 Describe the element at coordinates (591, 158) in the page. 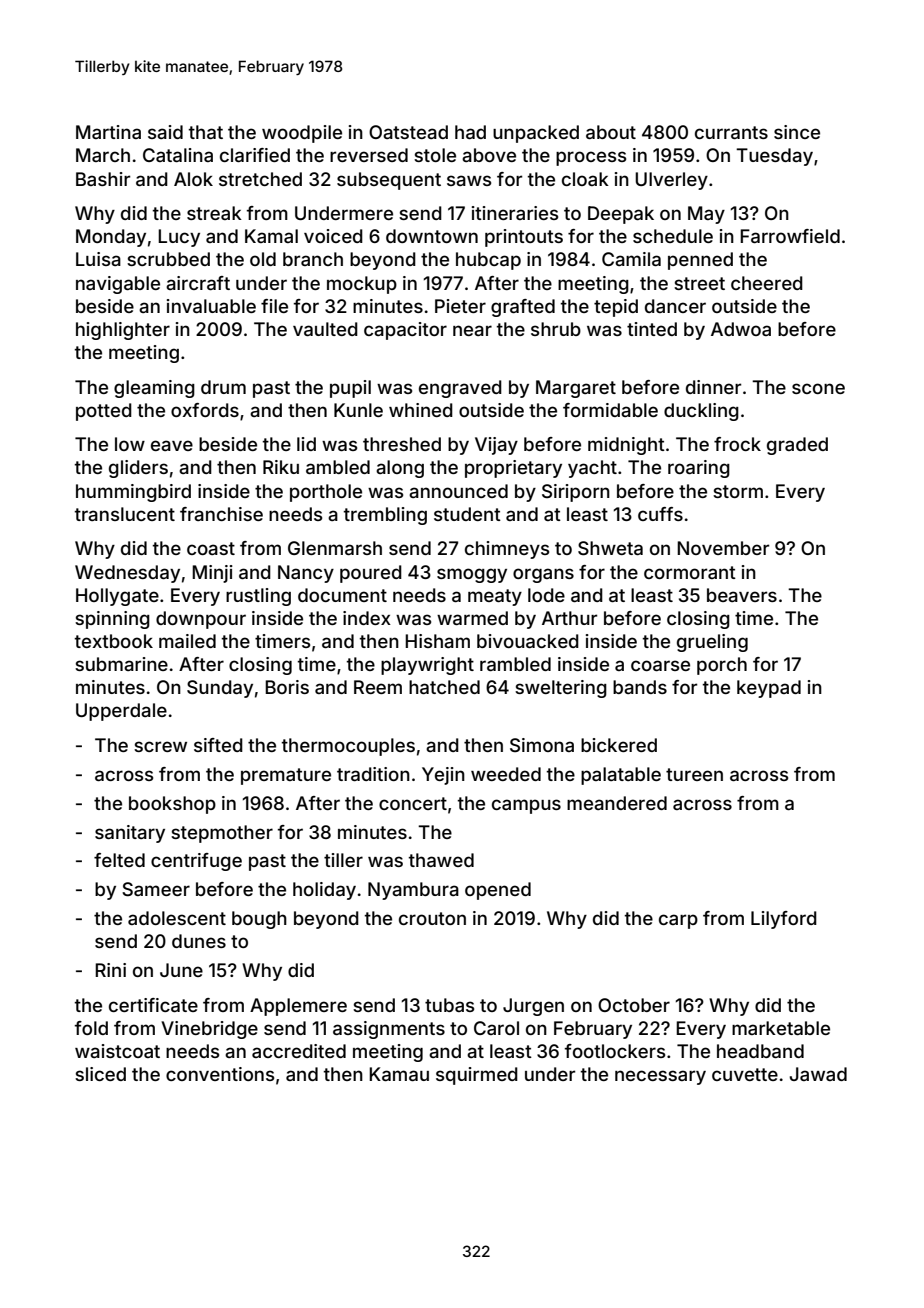

I see `process` at that location.
